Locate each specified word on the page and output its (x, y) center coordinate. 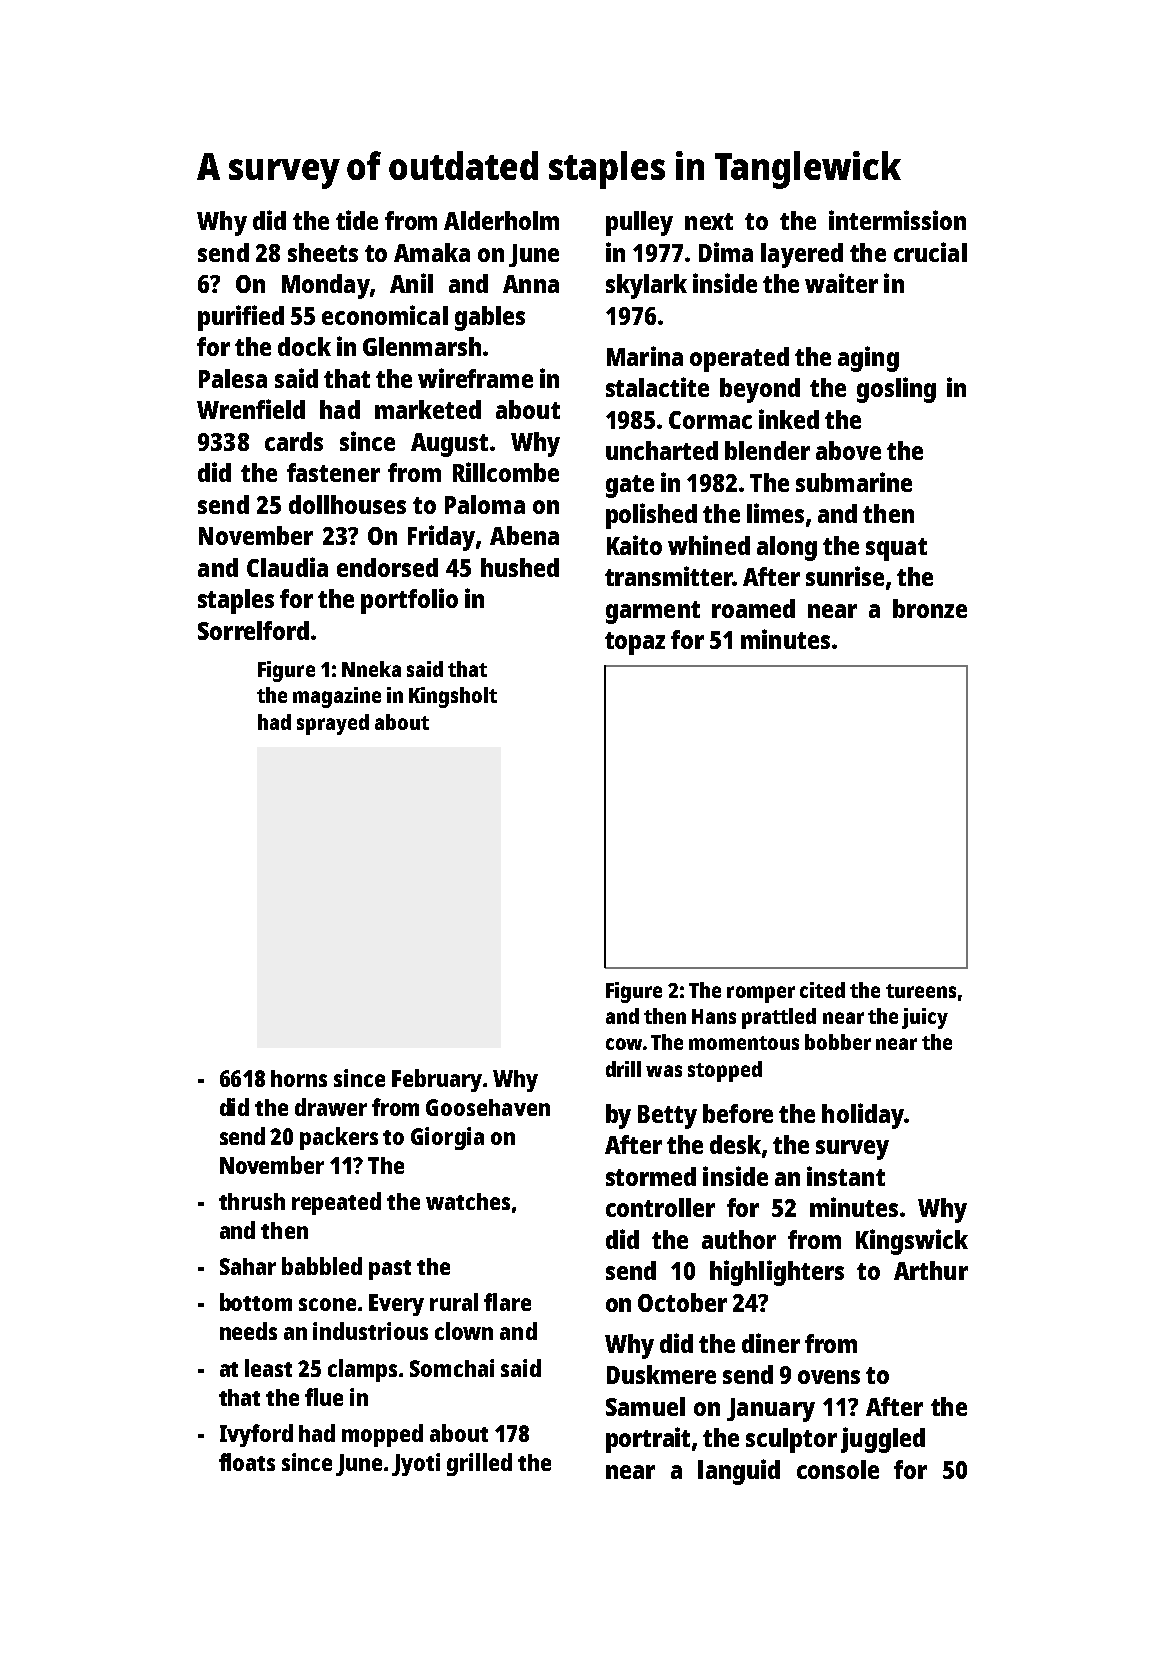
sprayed (333, 724)
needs (248, 1331)
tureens (921, 991)
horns (299, 1078)
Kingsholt (453, 697)
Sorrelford (253, 630)
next (709, 221)
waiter (841, 283)
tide (357, 220)
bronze (930, 608)
